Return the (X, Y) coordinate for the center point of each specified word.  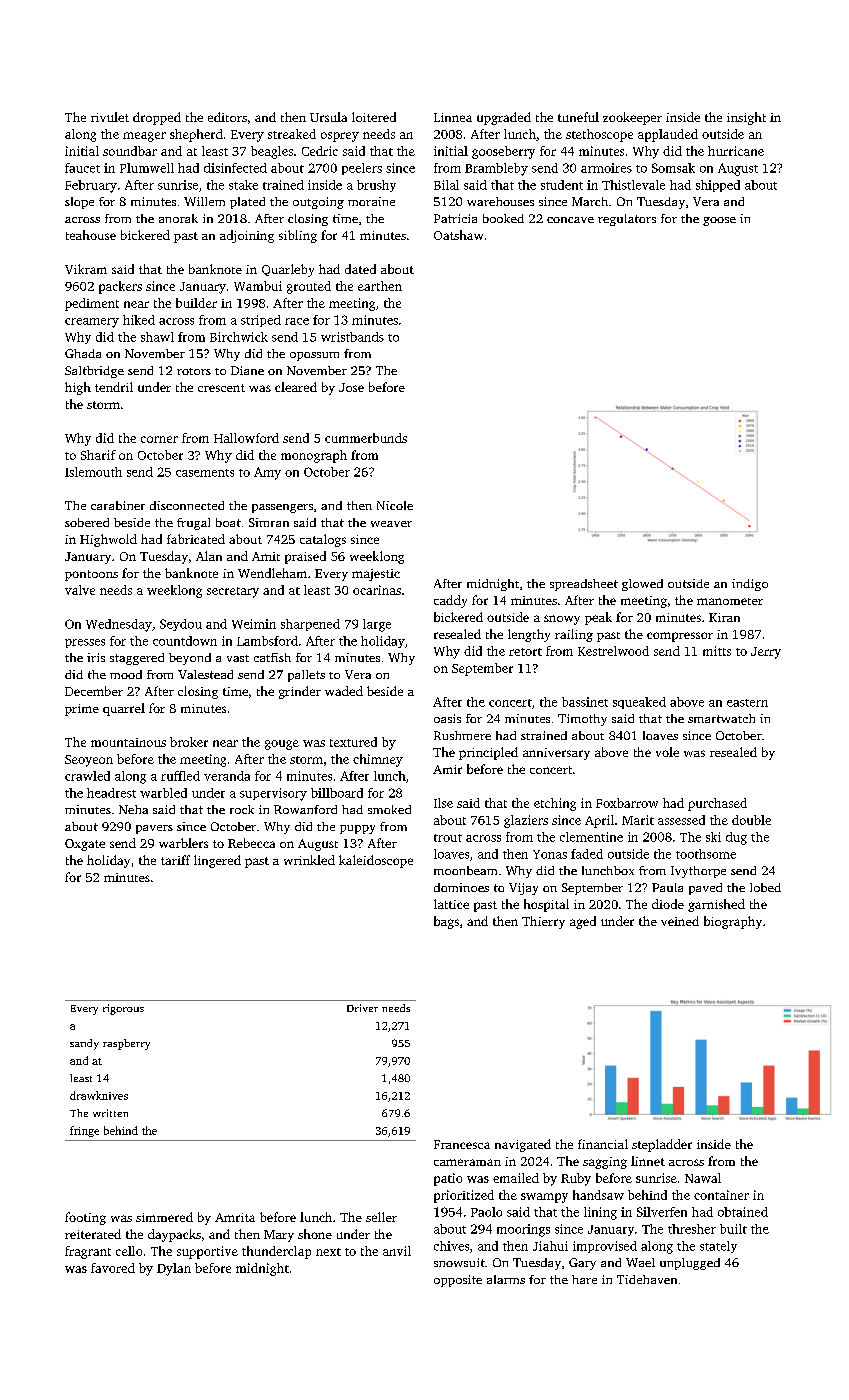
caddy (450, 601)
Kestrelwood (613, 651)
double (751, 820)
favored (113, 1268)
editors (227, 117)
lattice (451, 904)
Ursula (328, 117)
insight (746, 118)
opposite (458, 1281)
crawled (87, 776)
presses (85, 643)
